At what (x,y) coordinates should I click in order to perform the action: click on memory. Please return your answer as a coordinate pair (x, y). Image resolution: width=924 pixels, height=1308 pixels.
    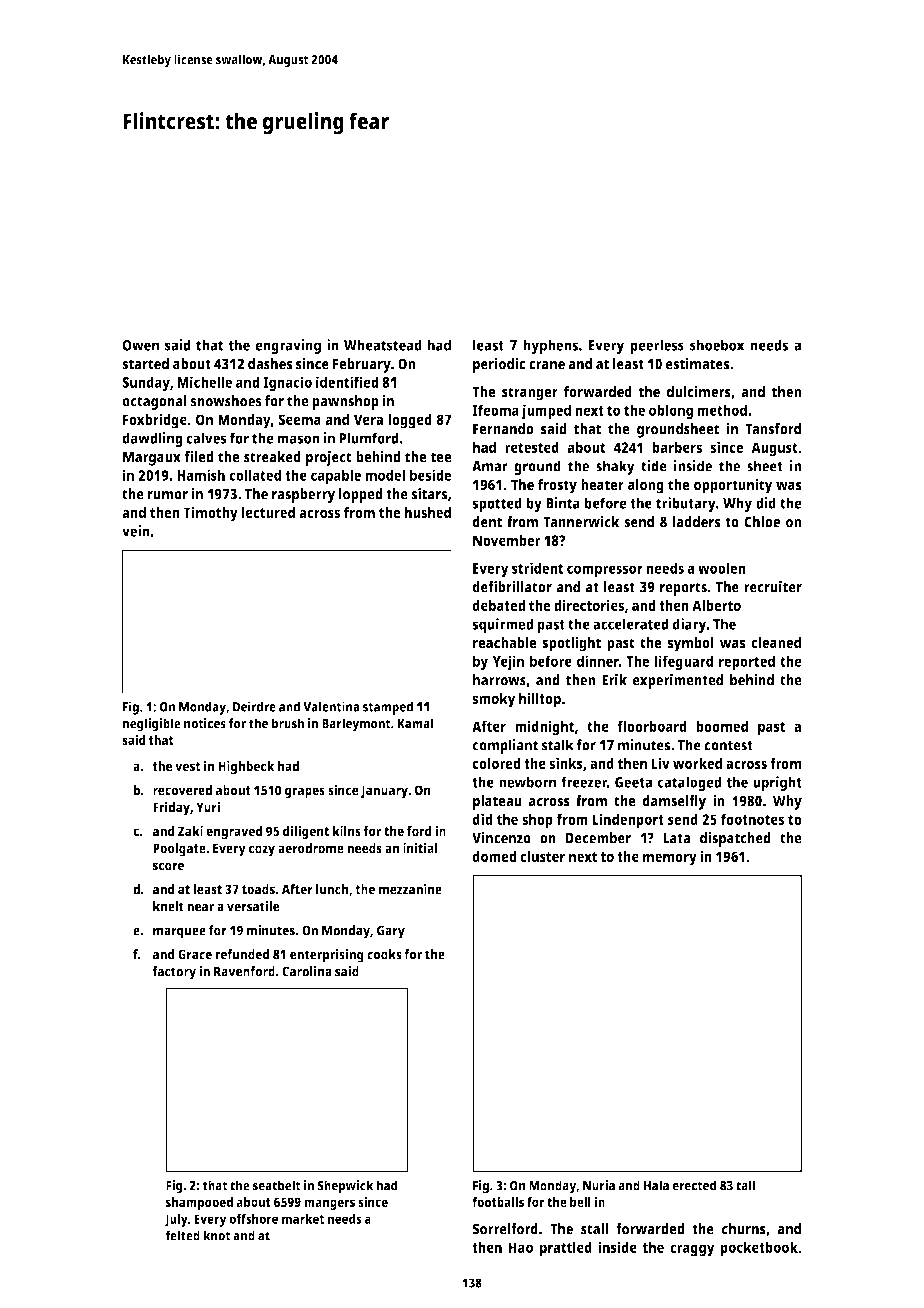
    Looking at the image, I should click on (670, 859).
